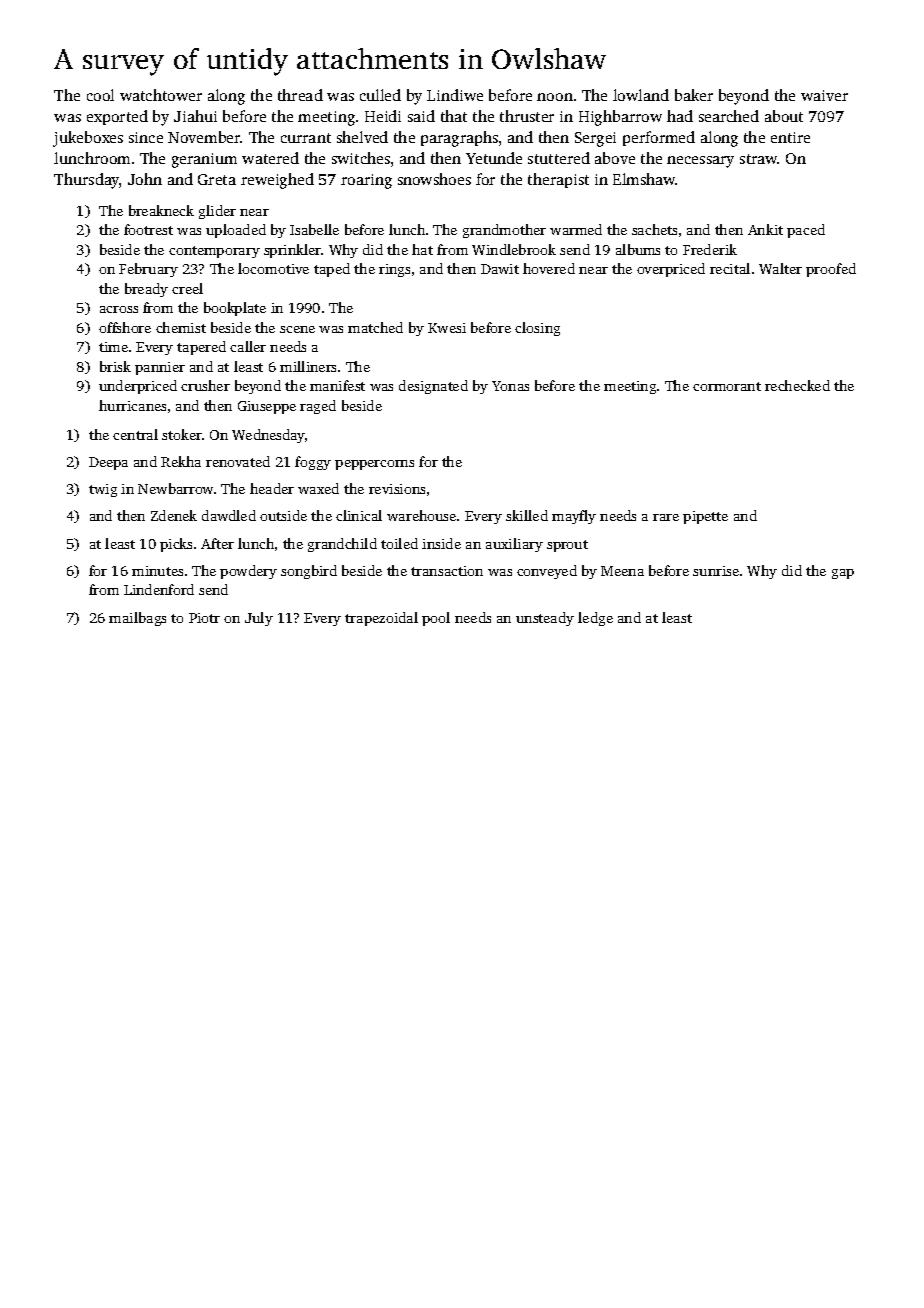 This screenshot has width=924, height=1308. I want to click on gap, so click(843, 574).
